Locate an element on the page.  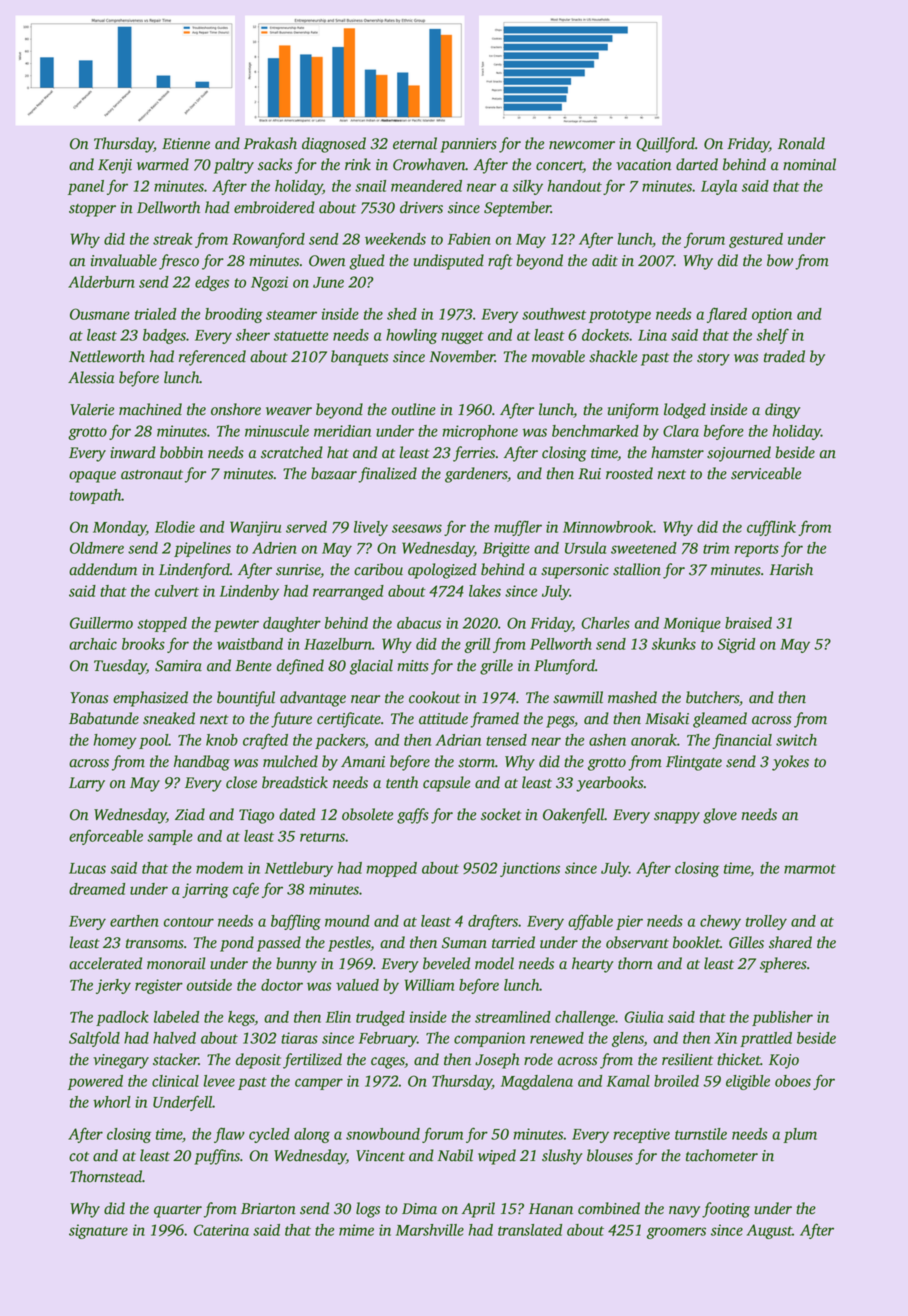
Etienne is located at coordinates (186, 144).
